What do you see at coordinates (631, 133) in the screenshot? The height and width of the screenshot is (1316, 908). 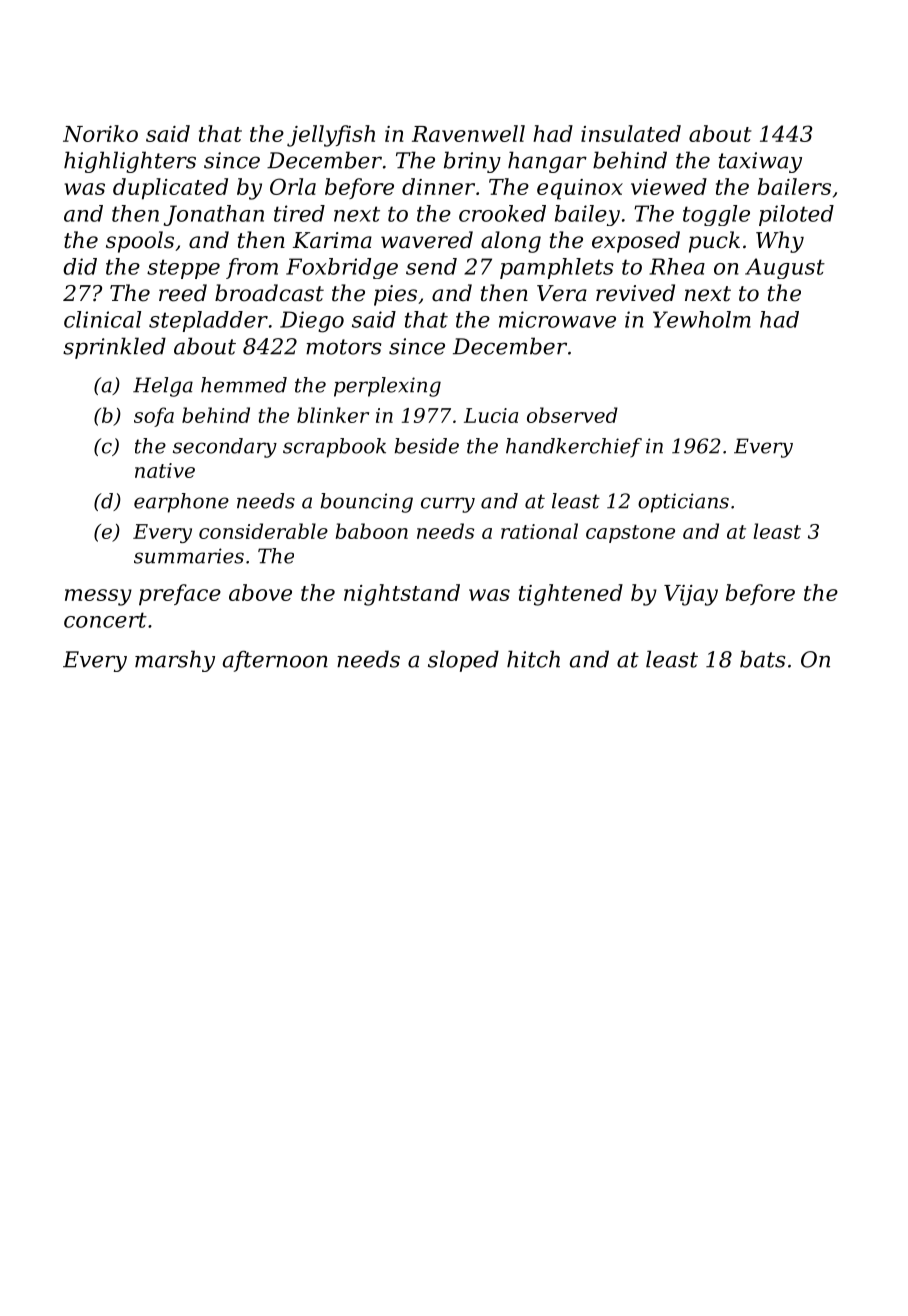 I see `insulated` at bounding box center [631, 133].
